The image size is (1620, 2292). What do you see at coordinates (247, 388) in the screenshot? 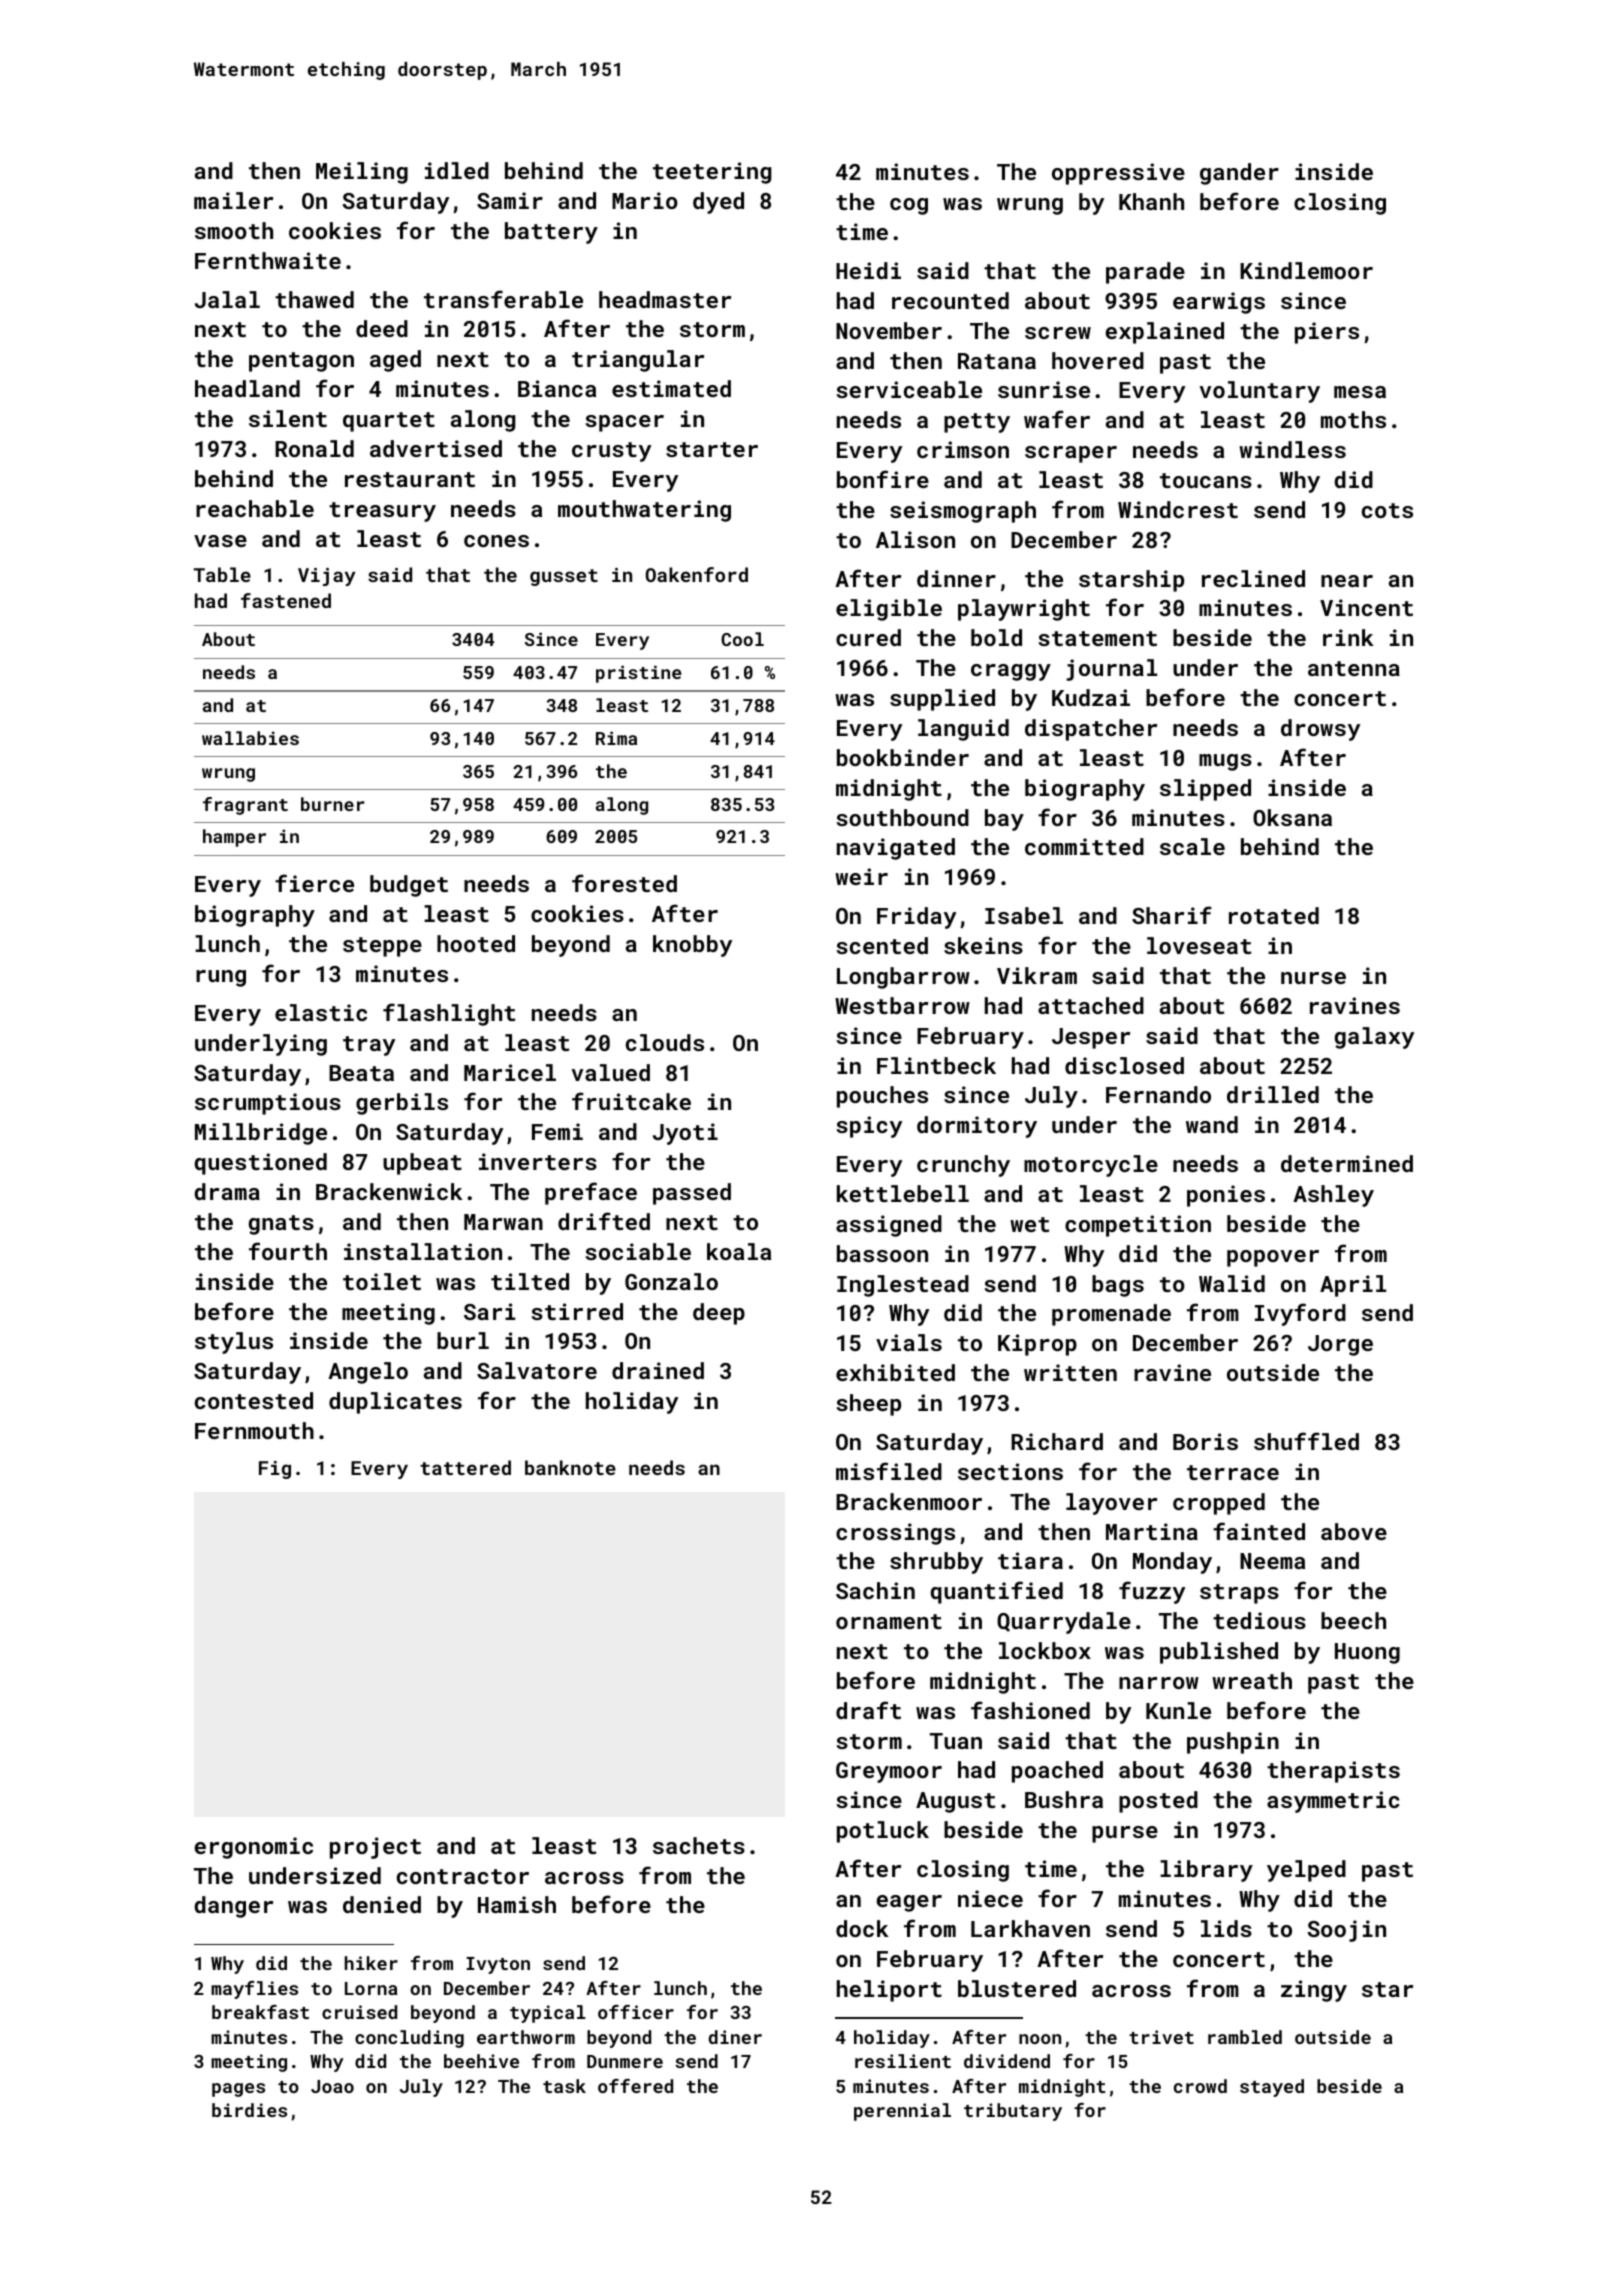
I see `headland` at bounding box center [247, 388].
